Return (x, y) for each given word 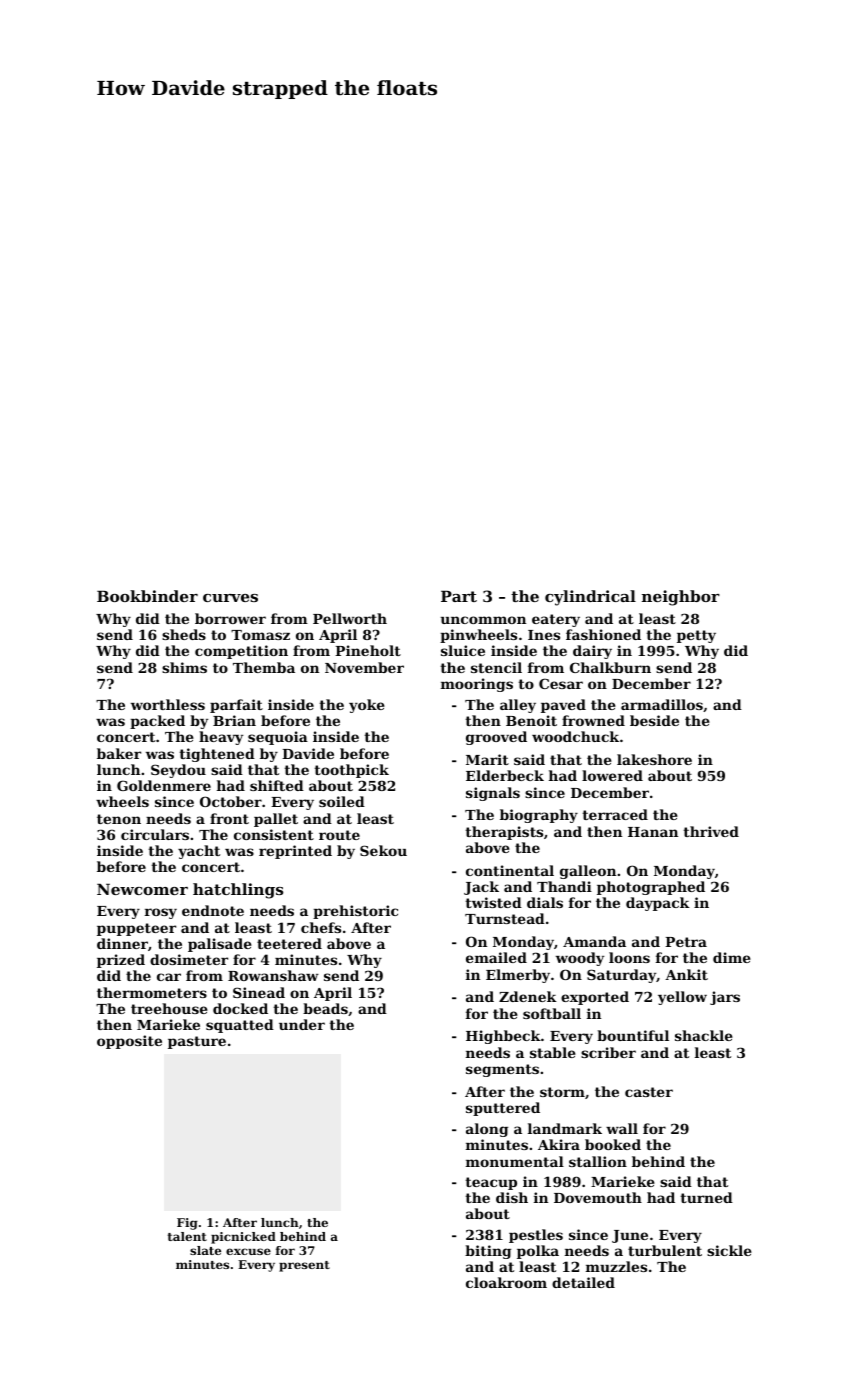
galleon (588, 872)
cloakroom (506, 1282)
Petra (686, 942)
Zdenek (528, 996)
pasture (197, 1042)
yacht (199, 852)
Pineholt (368, 650)
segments (502, 1070)
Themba (264, 667)
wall (622, 1128)
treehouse (169, 1008)
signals (493, 794)
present (304, 1266)
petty (696, 636)
